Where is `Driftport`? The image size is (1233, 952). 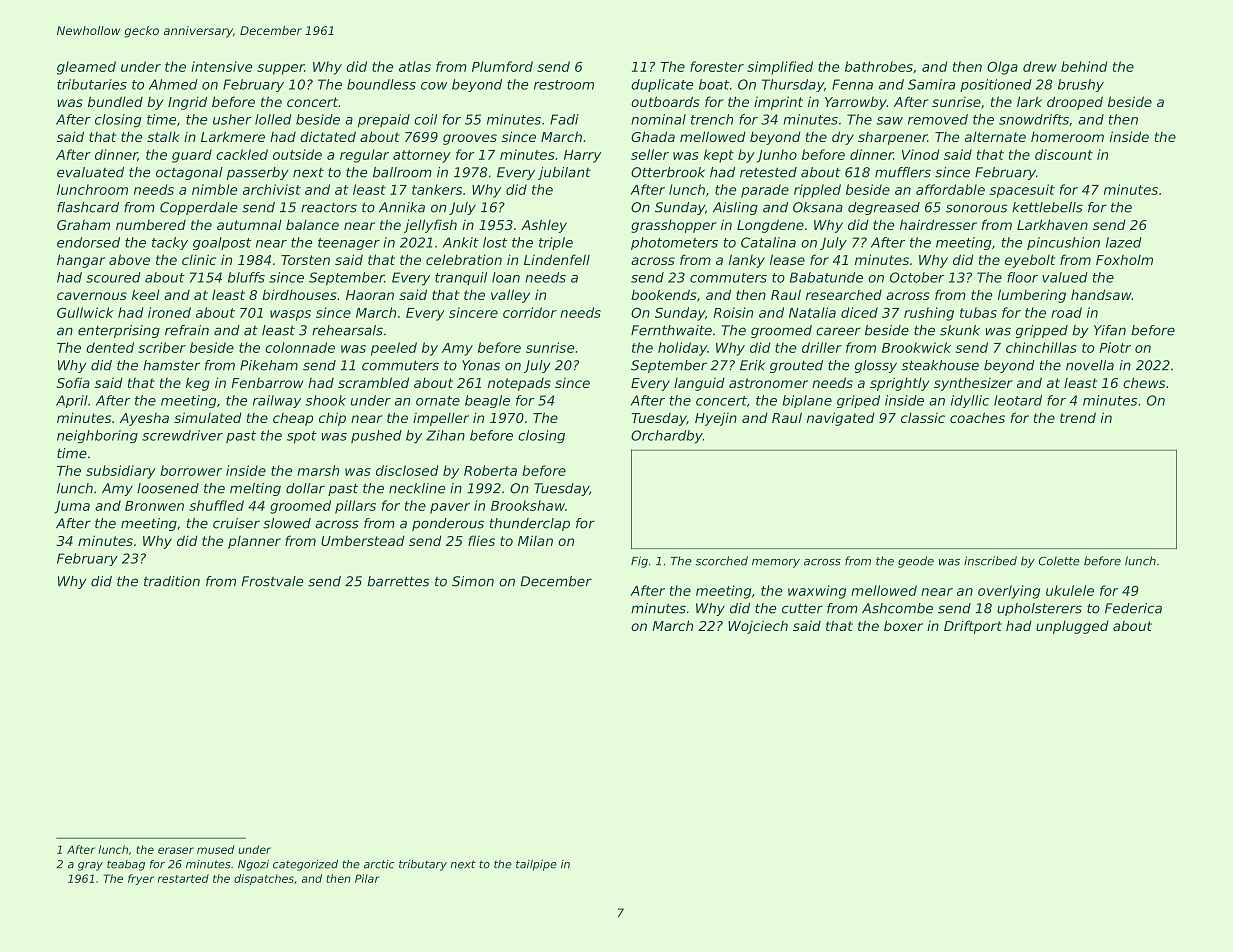
Driftport is located at coordinates (973, 627).
